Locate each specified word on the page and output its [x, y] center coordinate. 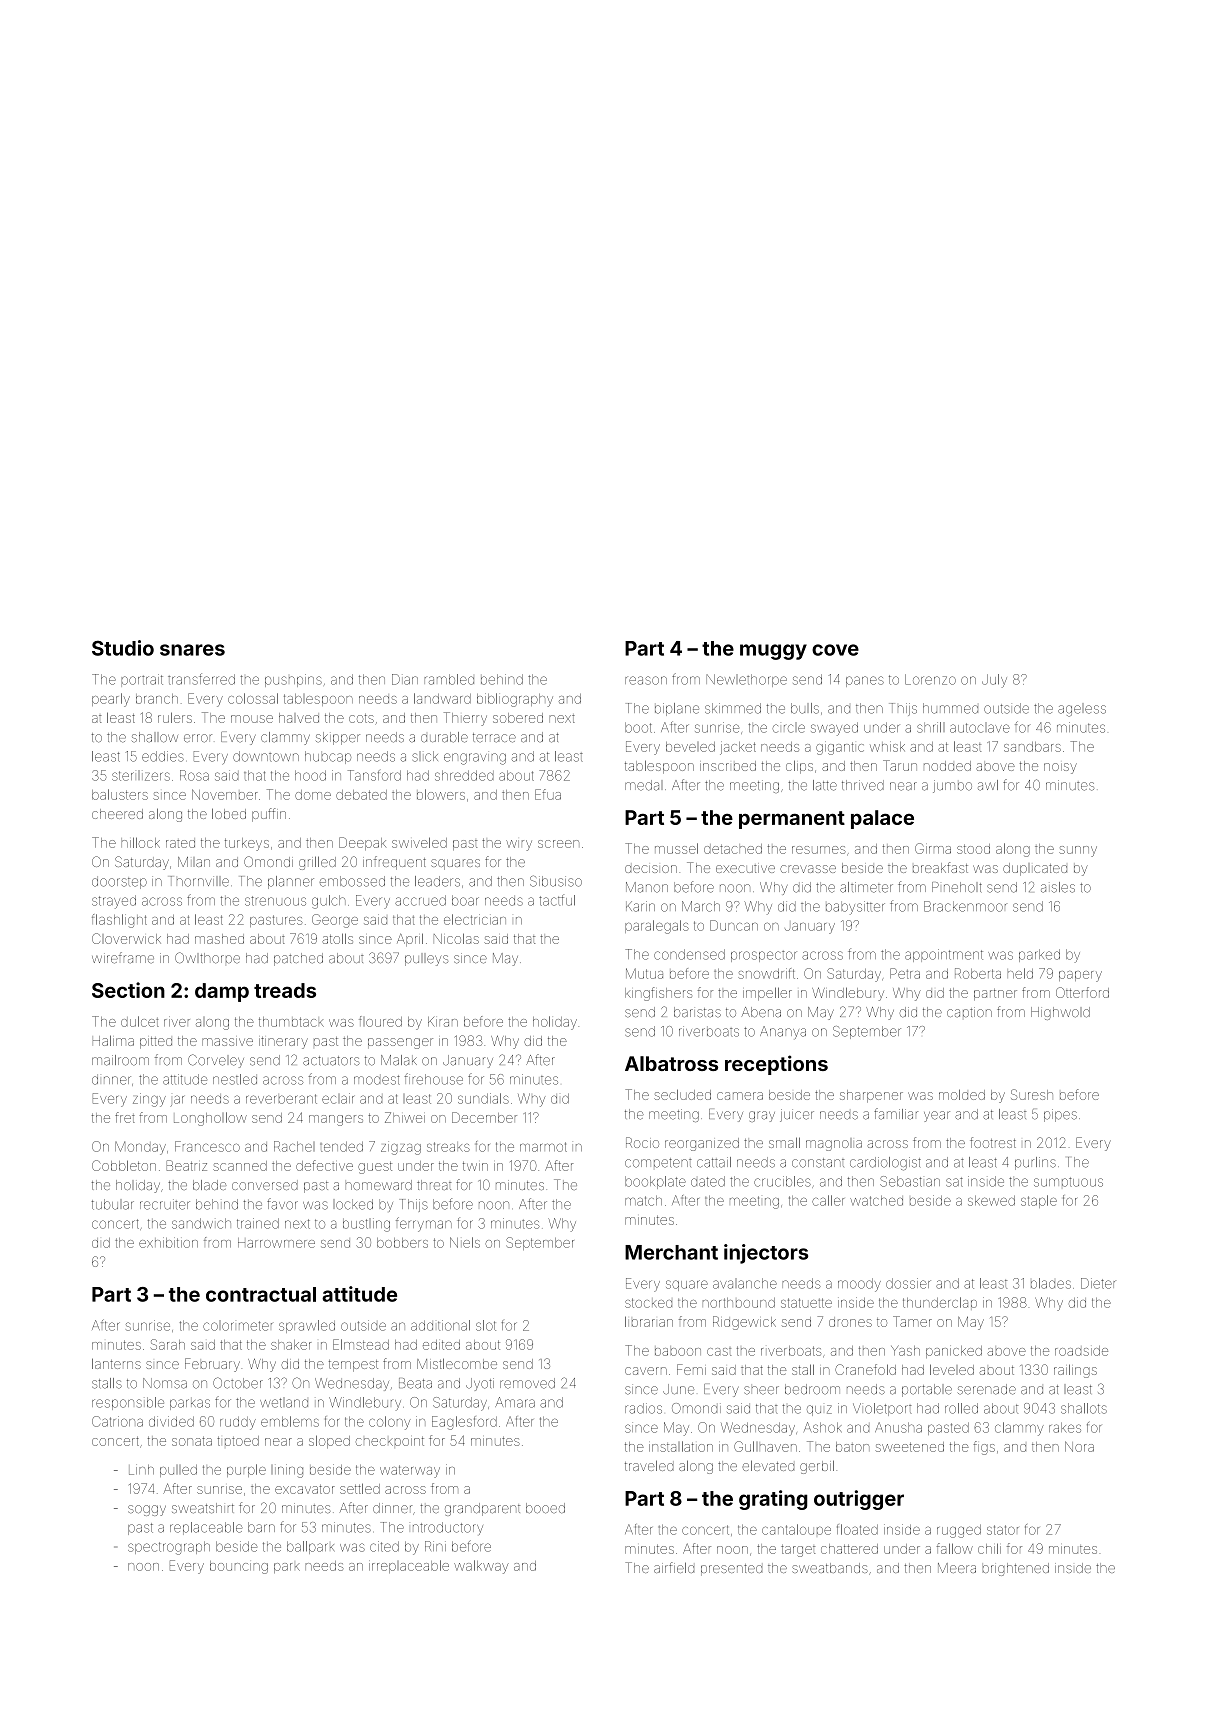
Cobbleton [124, 1165]
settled [360, 1488]
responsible [128, 1403]
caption [969, 1012]
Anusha [898, 1427]
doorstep [119, 882]
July [994, 681]
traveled [649, 1465]
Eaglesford [464, 1423]
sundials [483, 1098]
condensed [689, 954]
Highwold [1060, 1013]
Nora [1079, 1446]
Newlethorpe [746, 680]
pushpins [293, 680]
